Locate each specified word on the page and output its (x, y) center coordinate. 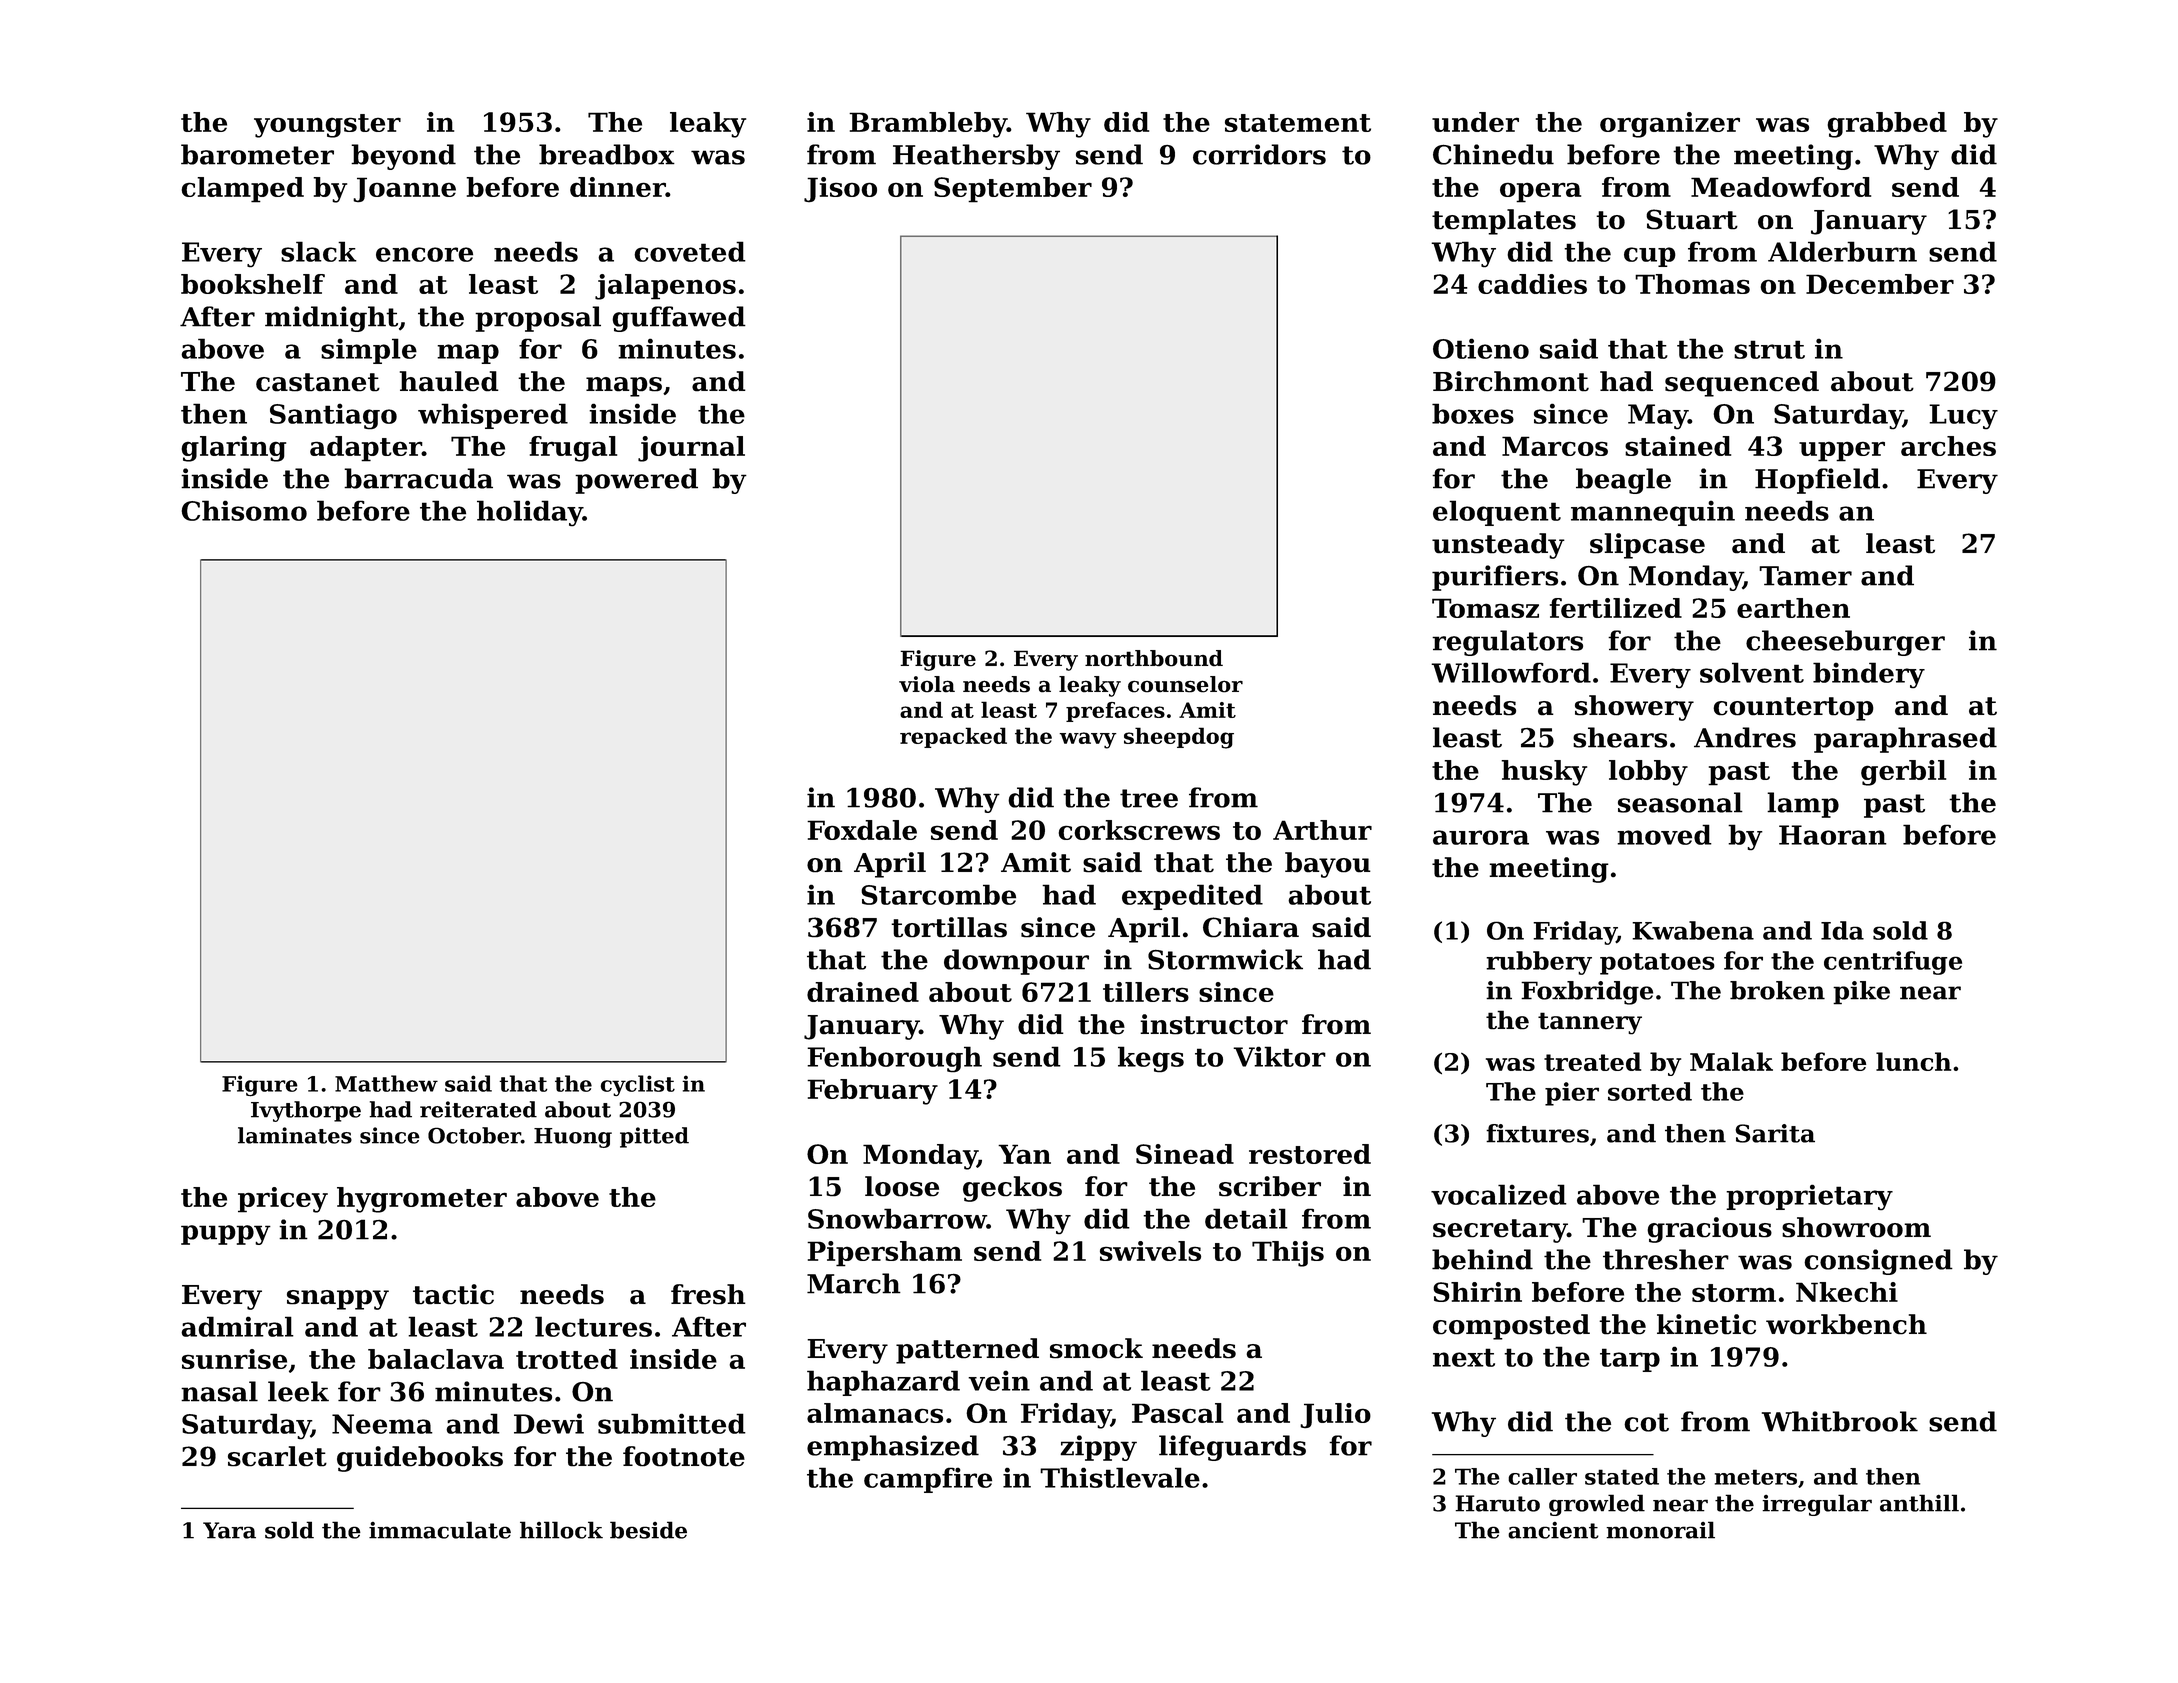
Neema (382, 1424)
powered (636, 481)
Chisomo (244, 510)
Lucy (1963, 416)
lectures (593, 1326)
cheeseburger (1845, 643)
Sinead (1185, 1154)
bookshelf (253, 284)
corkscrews (1139, 830)
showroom (1856, 1227)
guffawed (679, 319)
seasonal (1680, 802)
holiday (530, 513)
